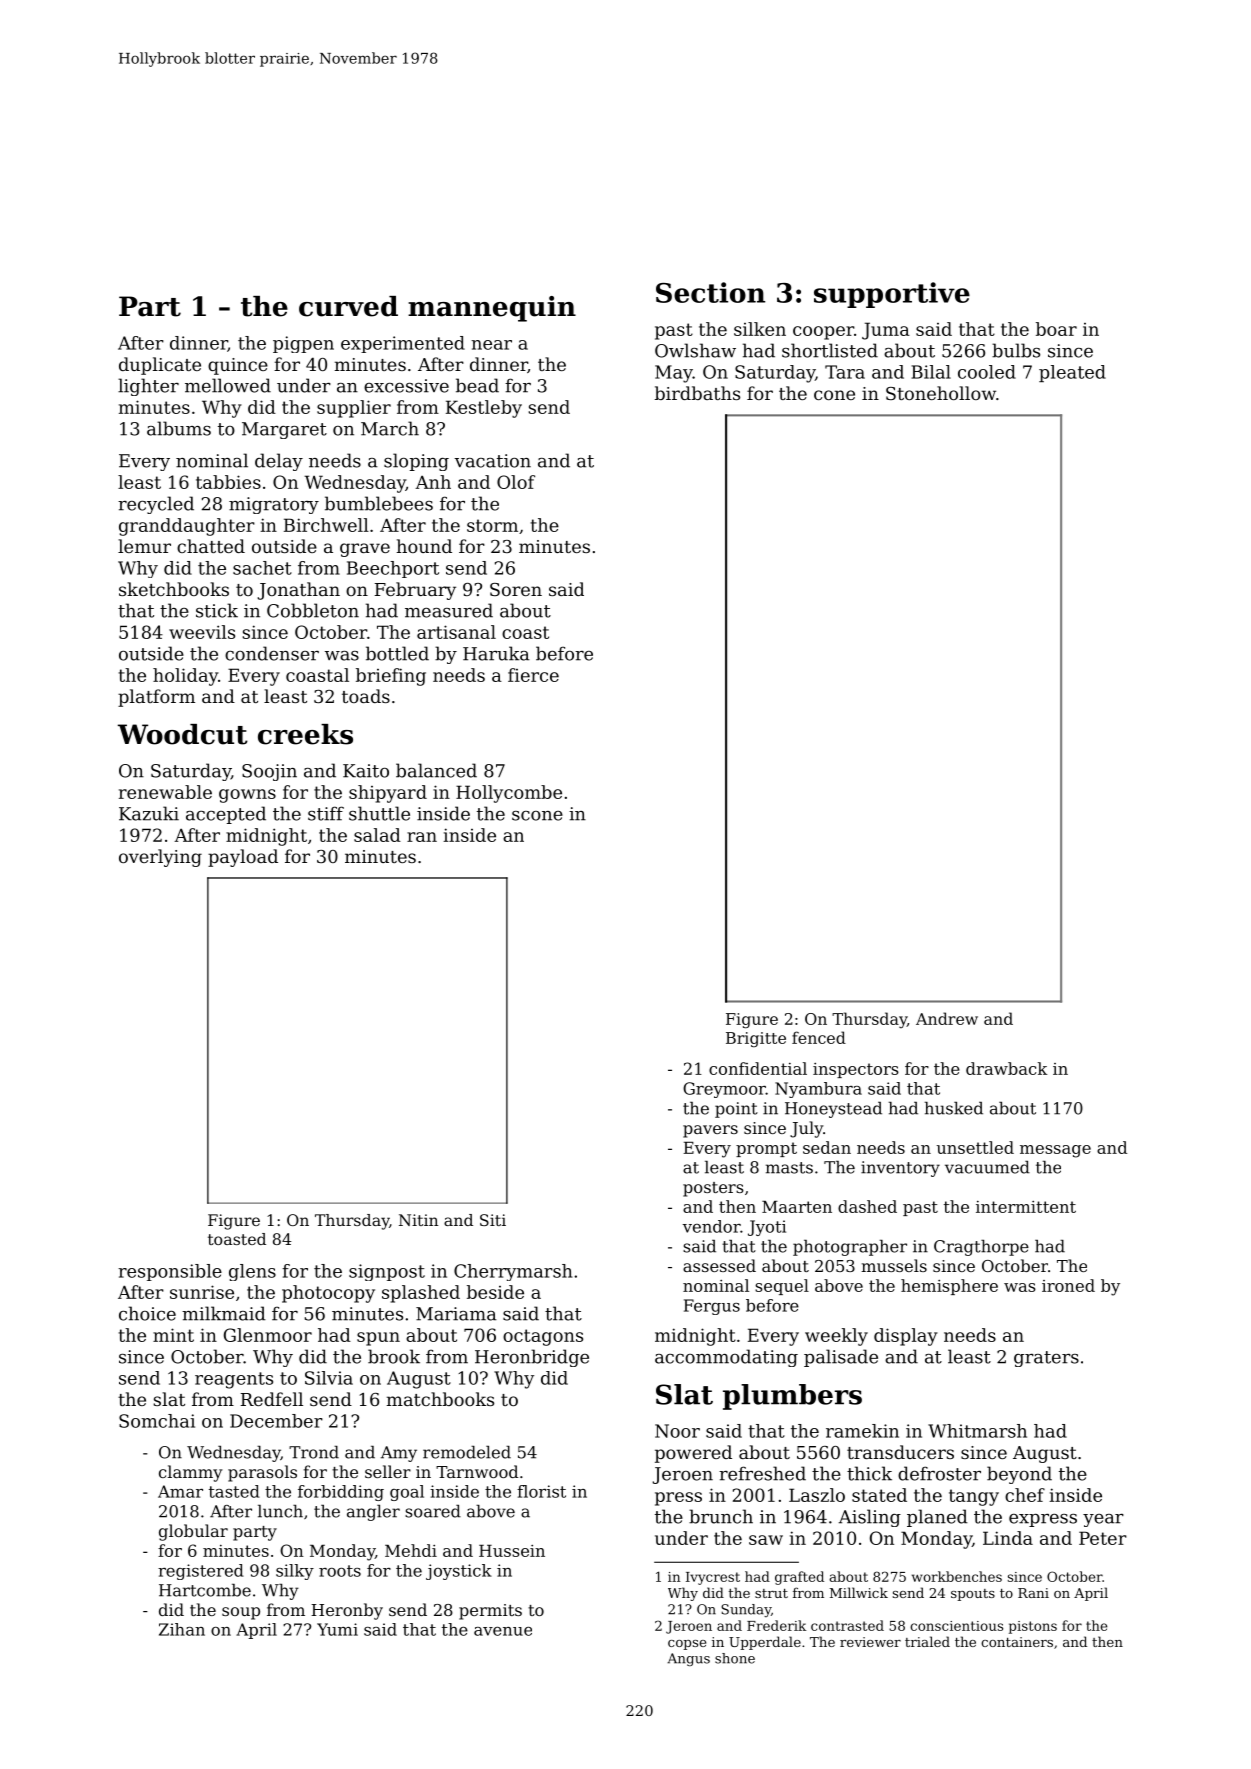 This screenshot has height=1769, width=1251. Describe the element at coordinates (1056, 329) in the screenshot. I see `boar` at that location.
